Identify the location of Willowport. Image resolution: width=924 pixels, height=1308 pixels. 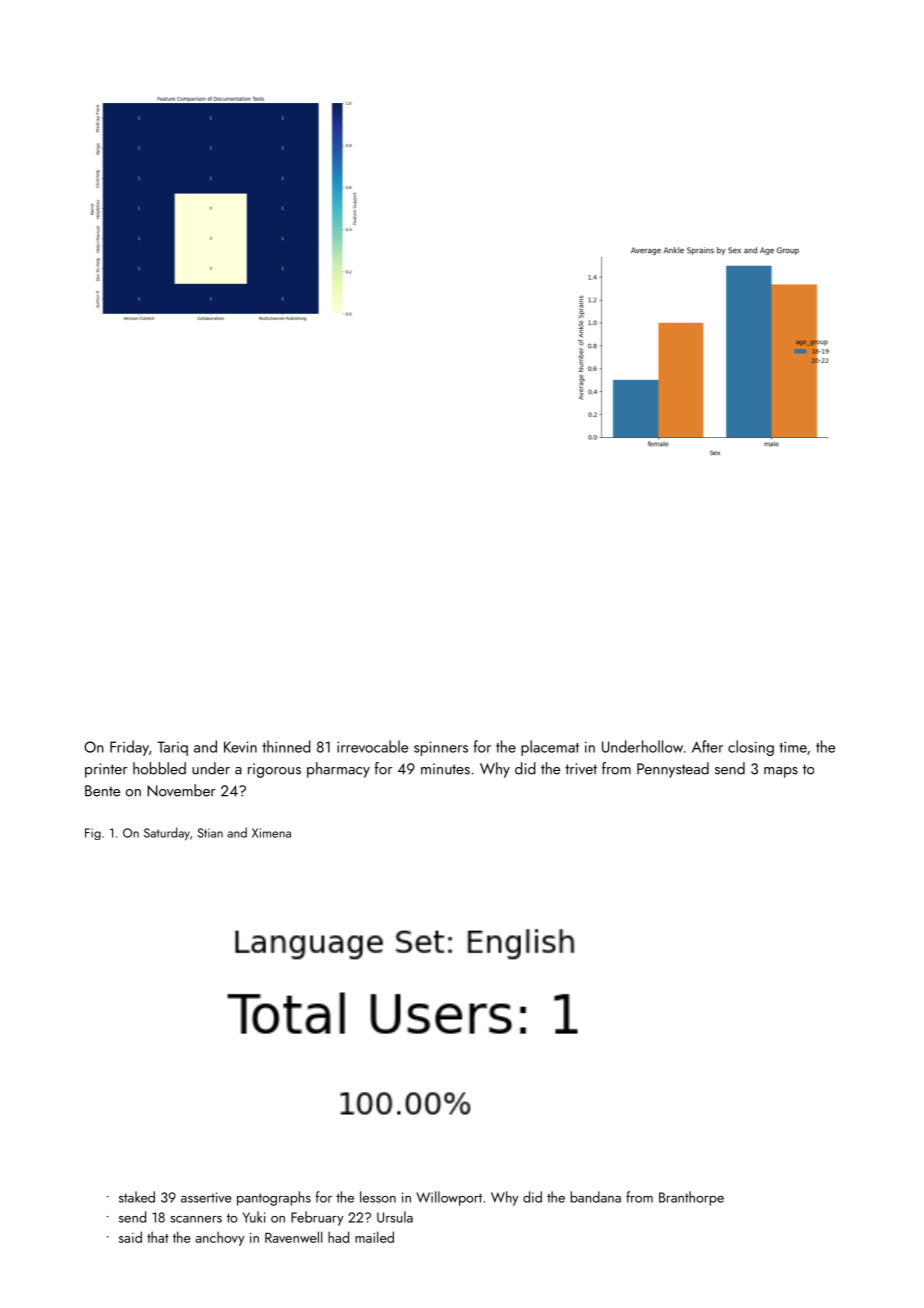
(449, 1198).
